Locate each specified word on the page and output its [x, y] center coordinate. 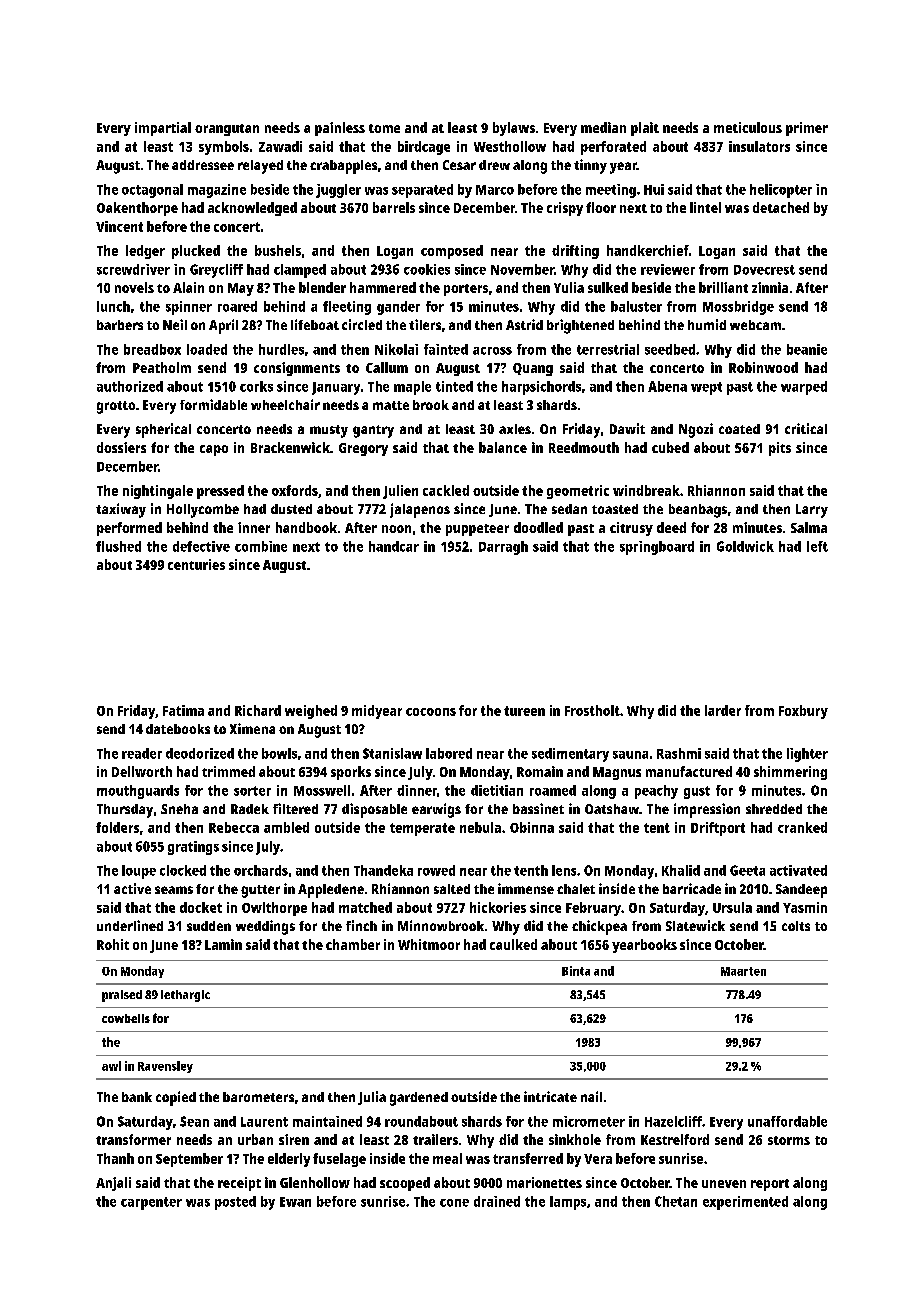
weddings [265, 927]
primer [807, 129]
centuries [196, 564]
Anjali [113, 1184]
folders [117, 827]
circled [362, 324]
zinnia [770, 287]
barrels [394, 207]
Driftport [718, 829]
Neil [175, 324]
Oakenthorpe [137, 209]
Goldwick [745, 546]
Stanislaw [392, 753]
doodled [538, 527]
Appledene [331, 891]
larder [723, 710]
